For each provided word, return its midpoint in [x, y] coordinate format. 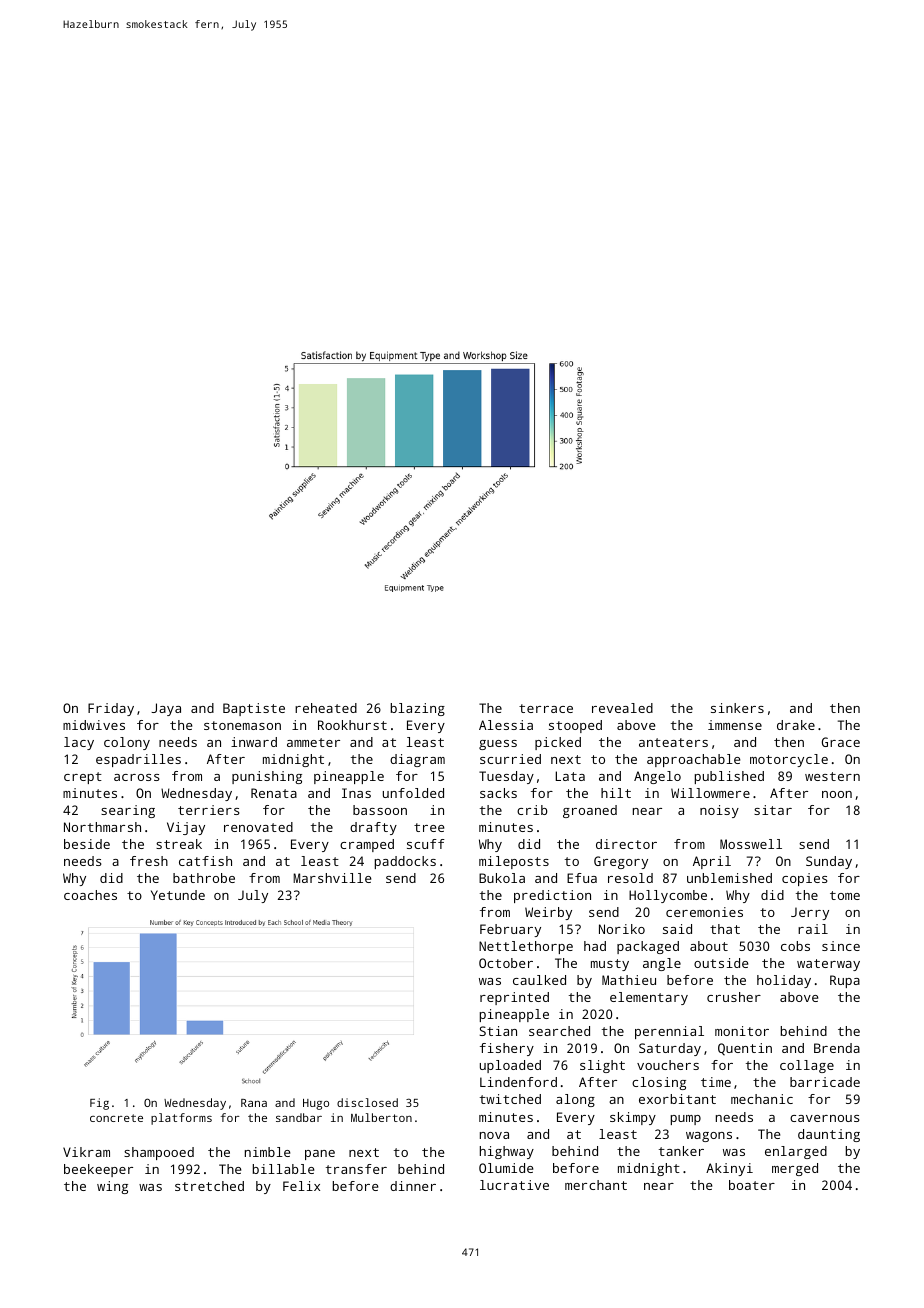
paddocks [405, 862]
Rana [254, 1103]
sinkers [737, 708]
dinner [413, 1186]
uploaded [510, 1066]
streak [179, 844]
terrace [546, 708]
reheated [326, 708]
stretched [209, 1186]
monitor [742, 1031]
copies [805, 879]
